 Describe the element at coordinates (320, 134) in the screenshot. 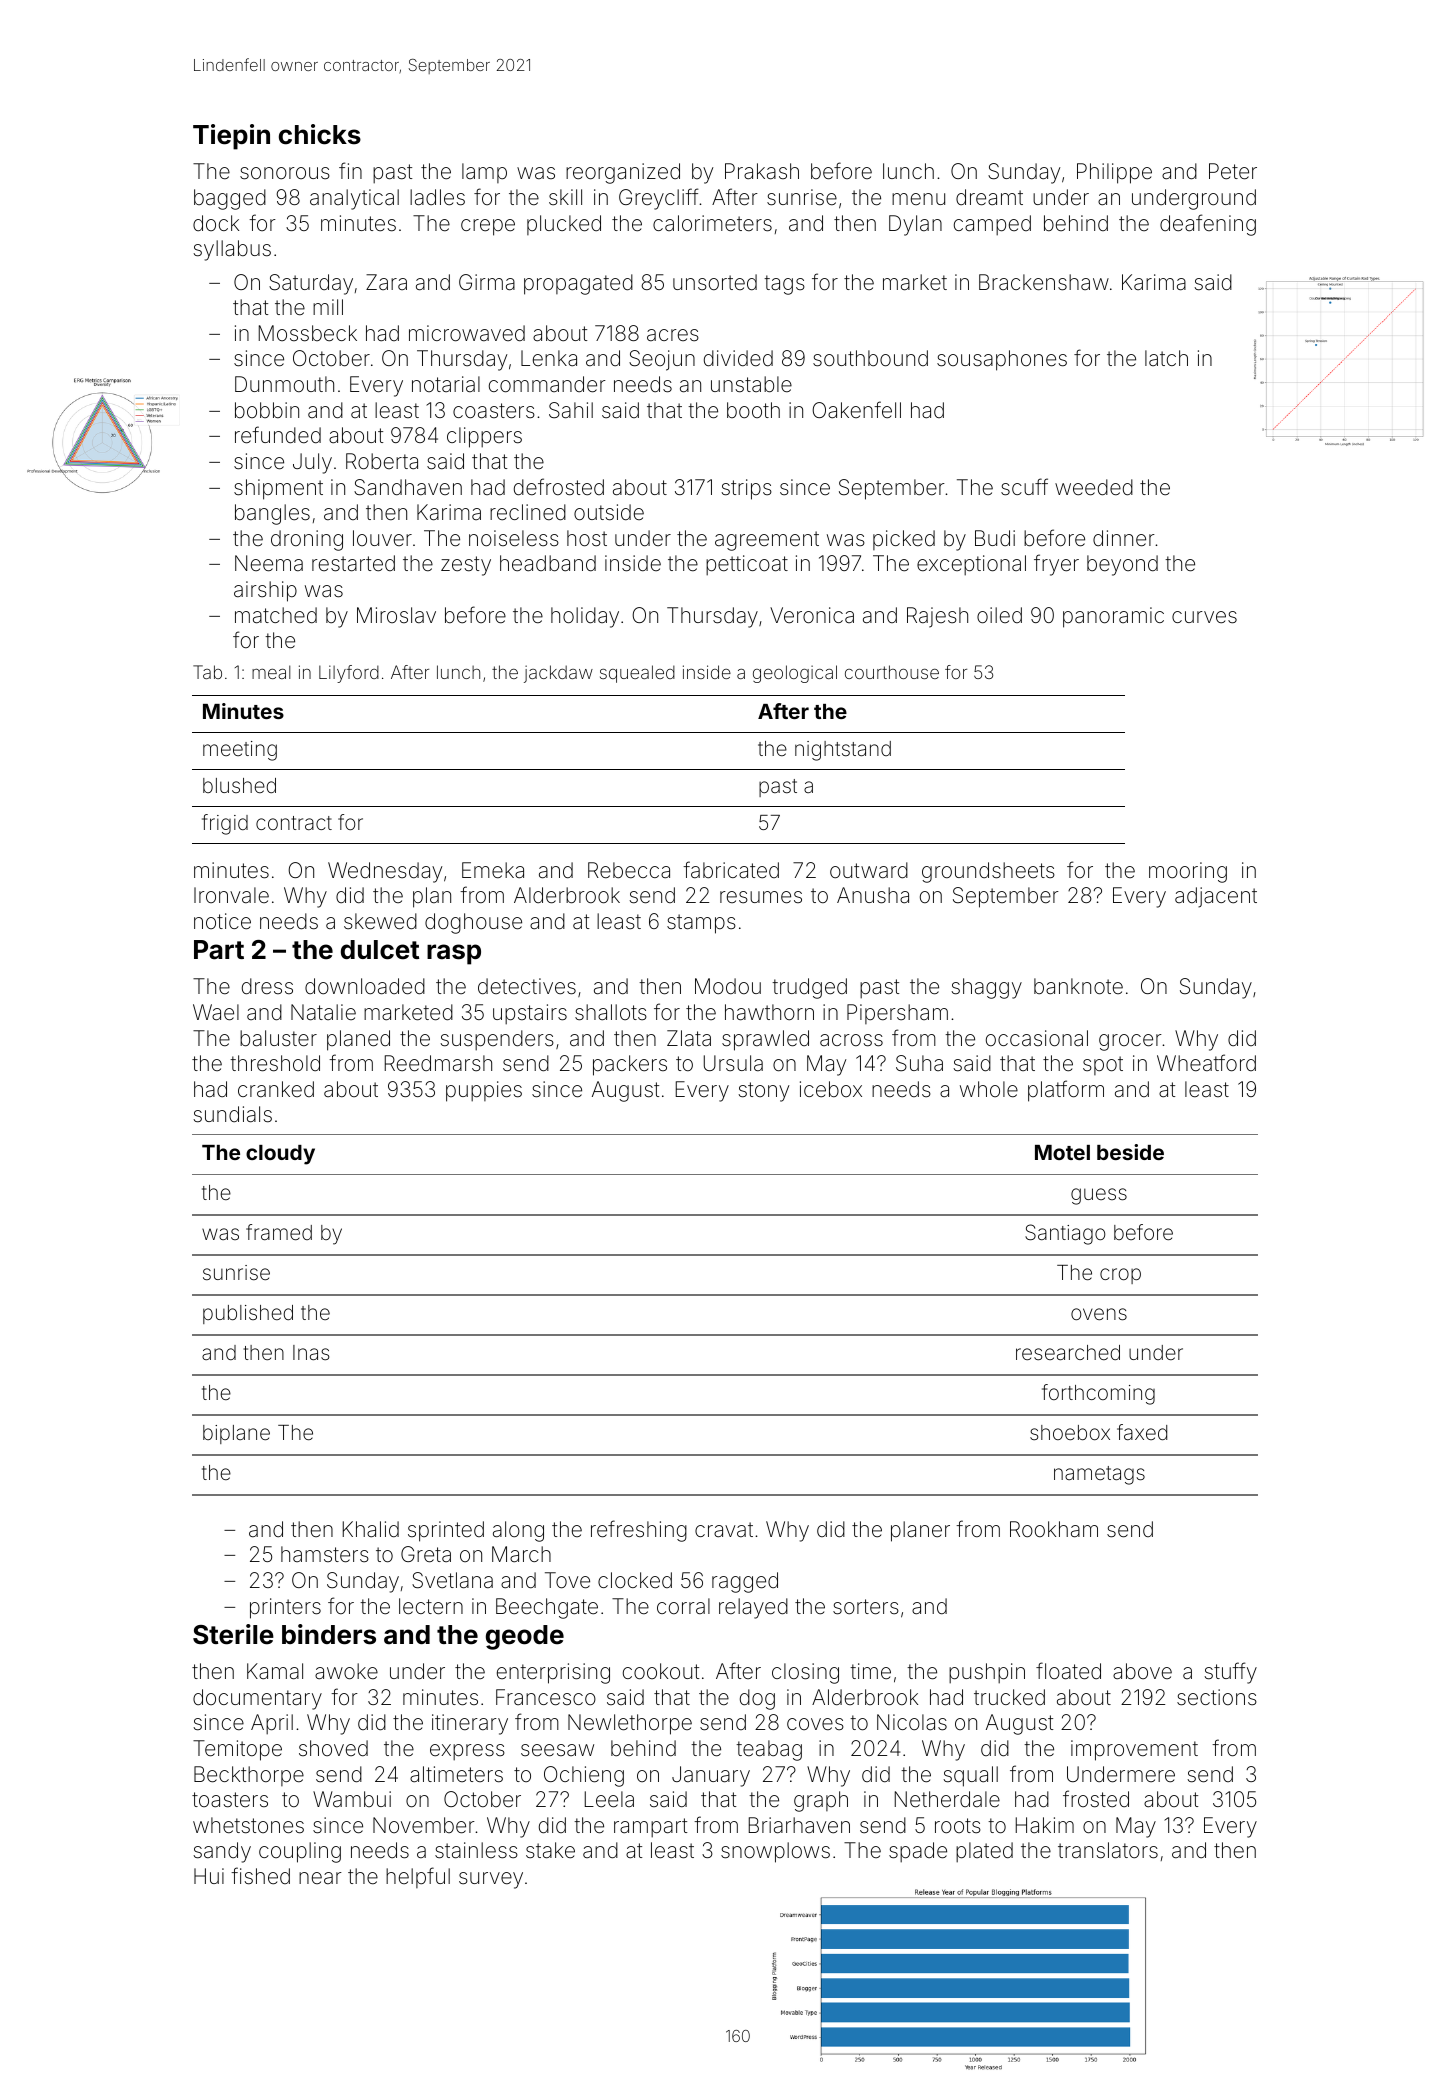

I see `chicks` at that location.
